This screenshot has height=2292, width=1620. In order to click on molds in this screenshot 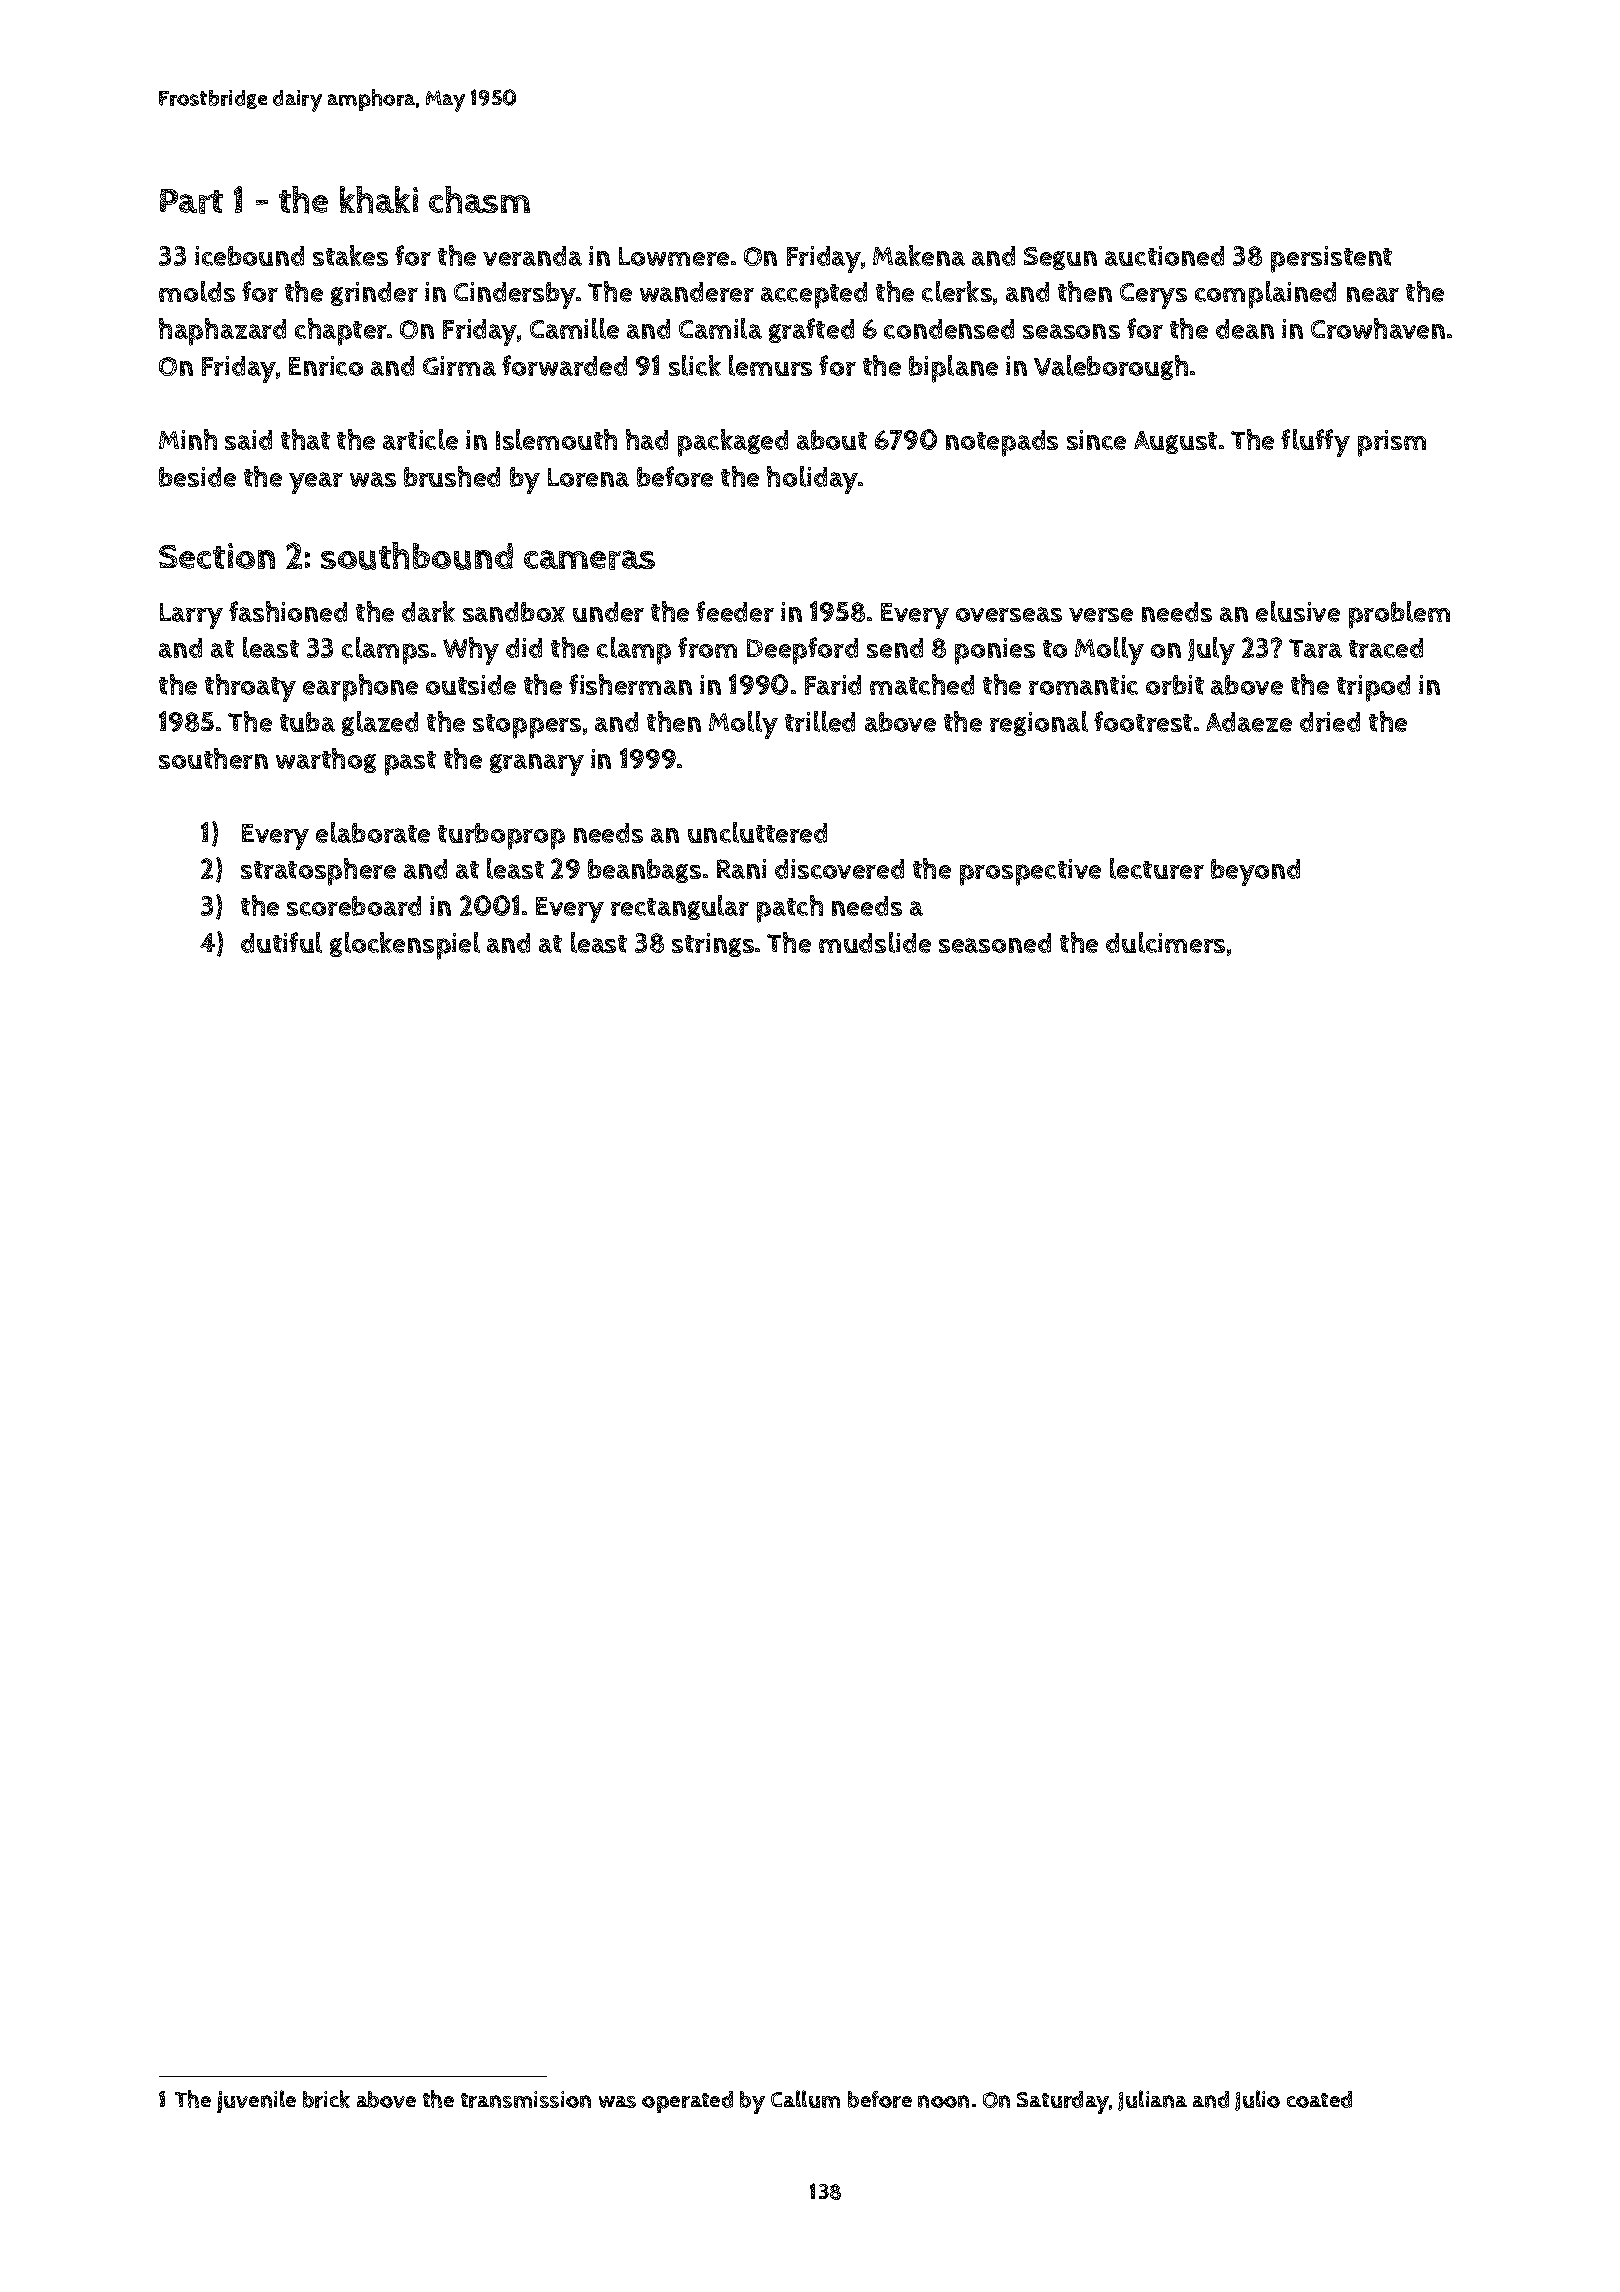, I will do `click(197, 291)`.
